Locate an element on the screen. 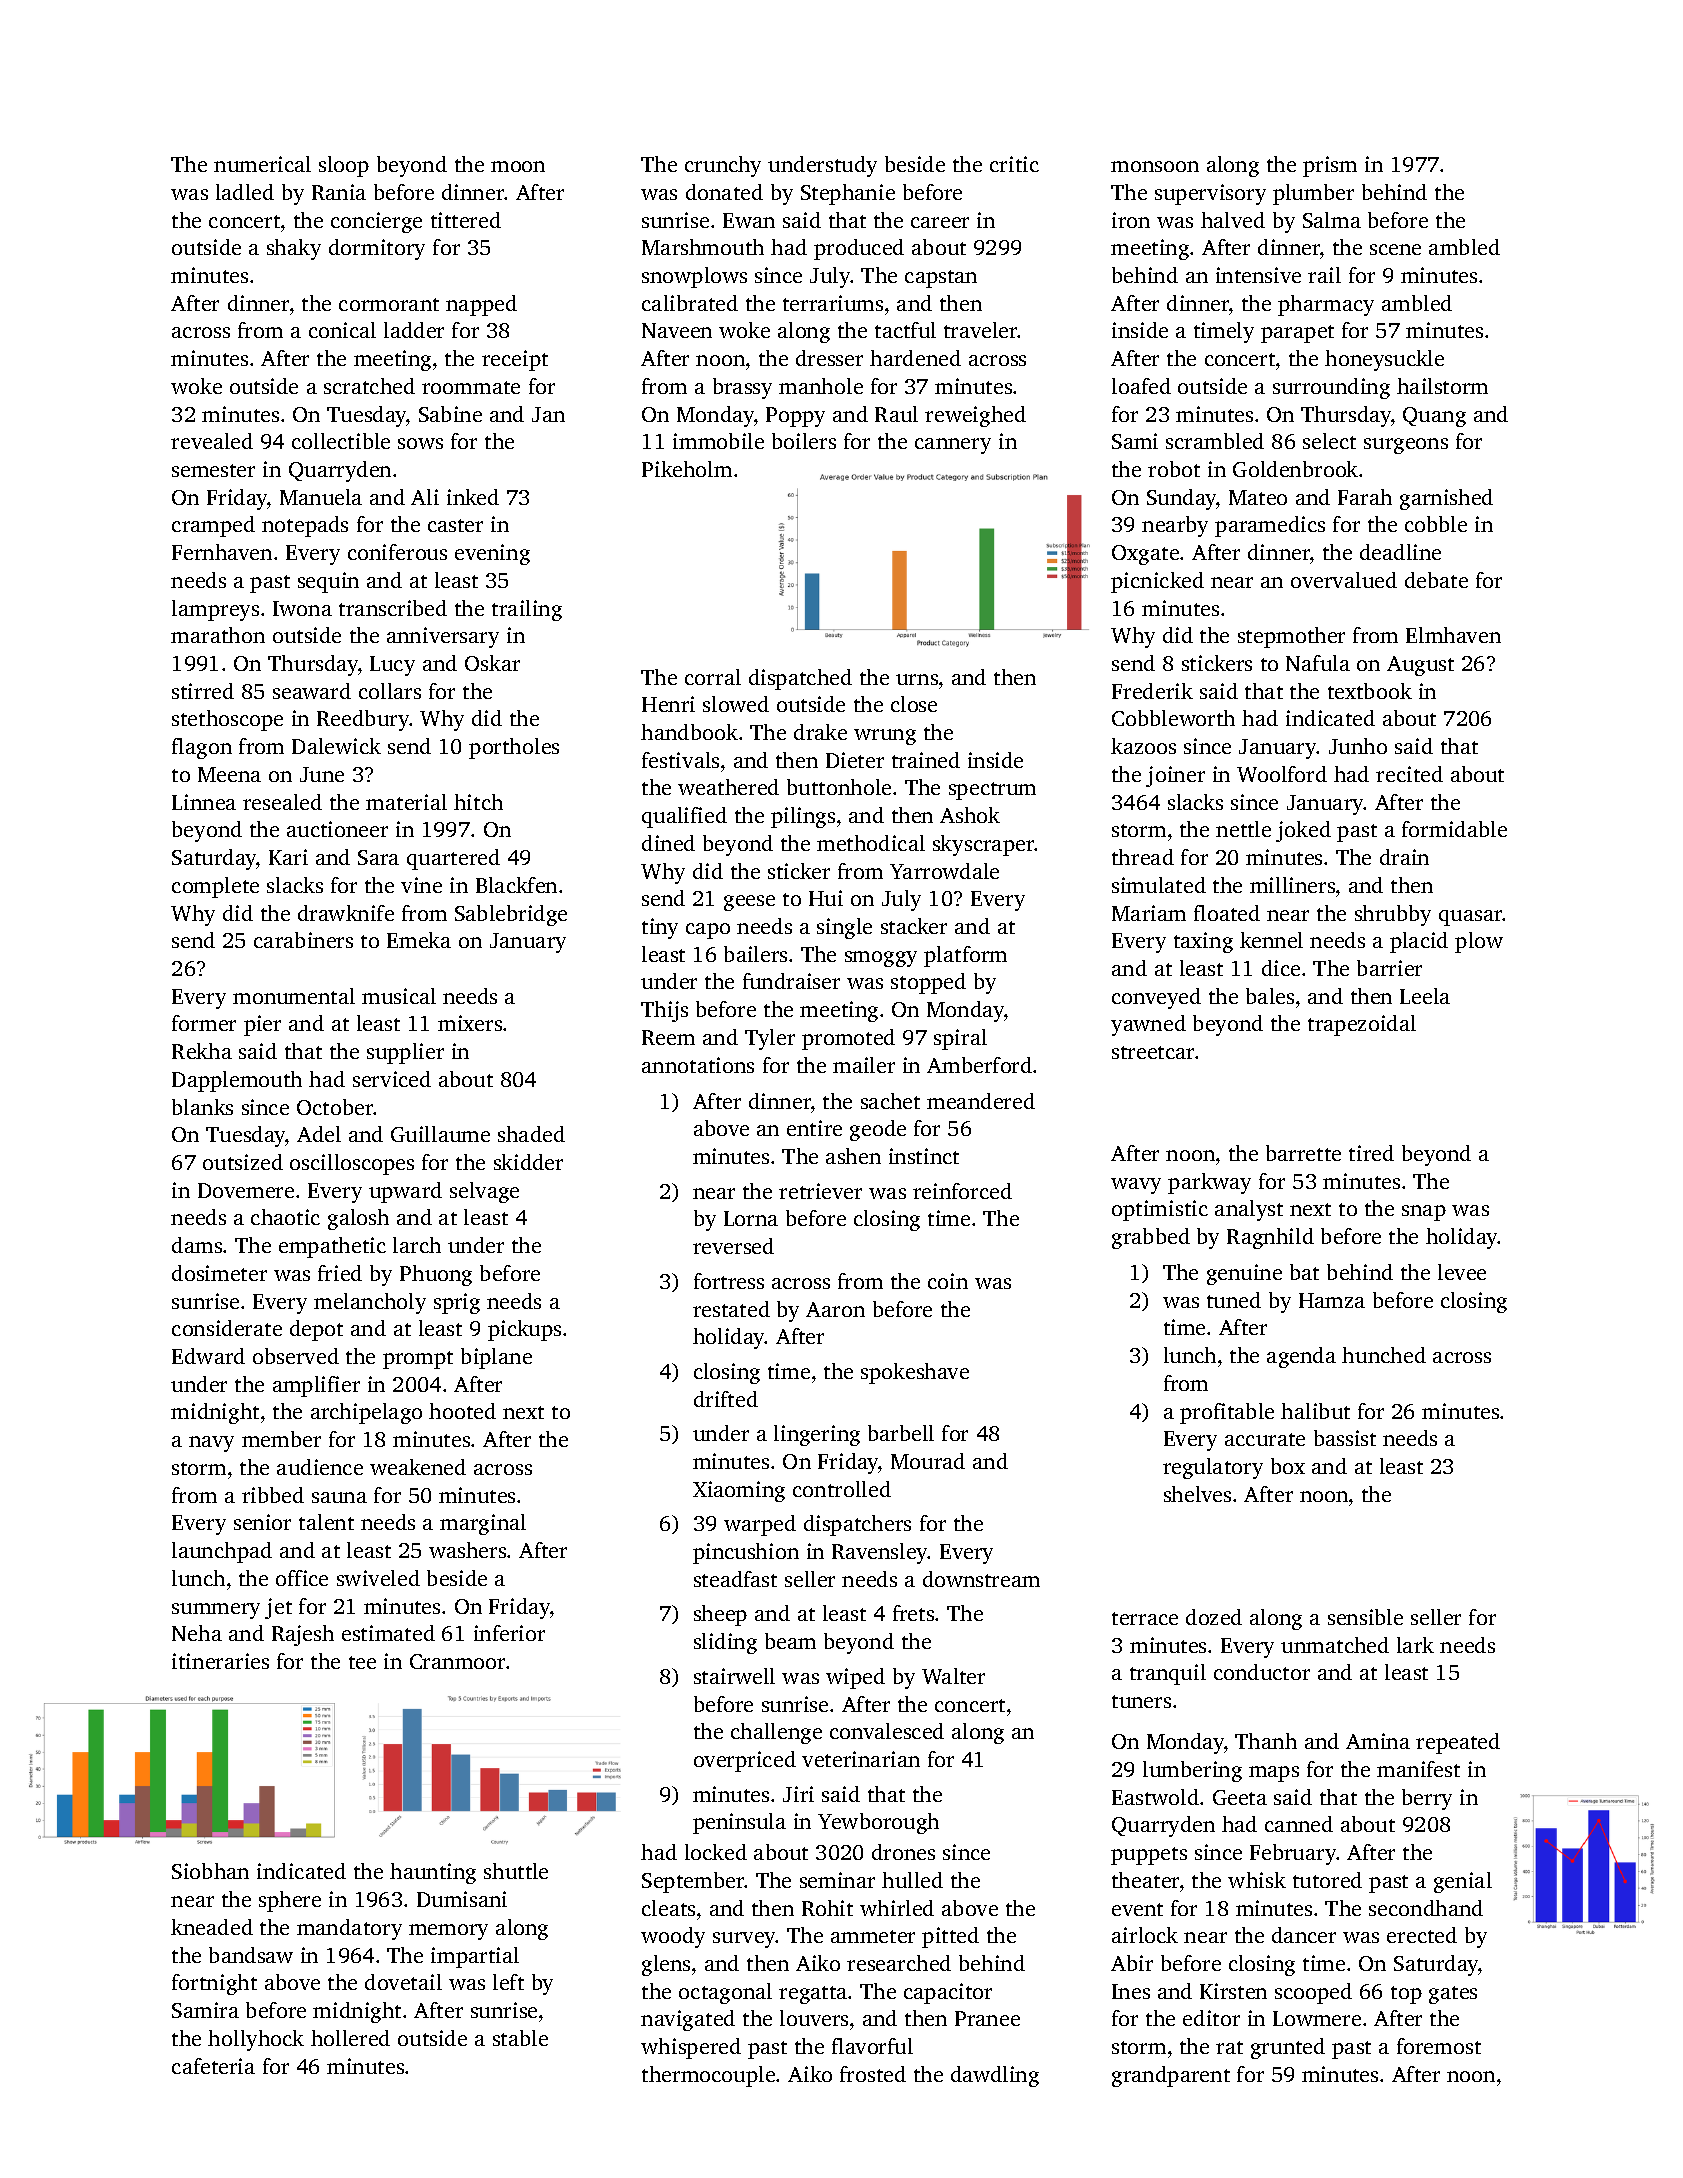 The height and width of the screenshot is (2178, 1683). shaky is located at coordinates (294, 249).
